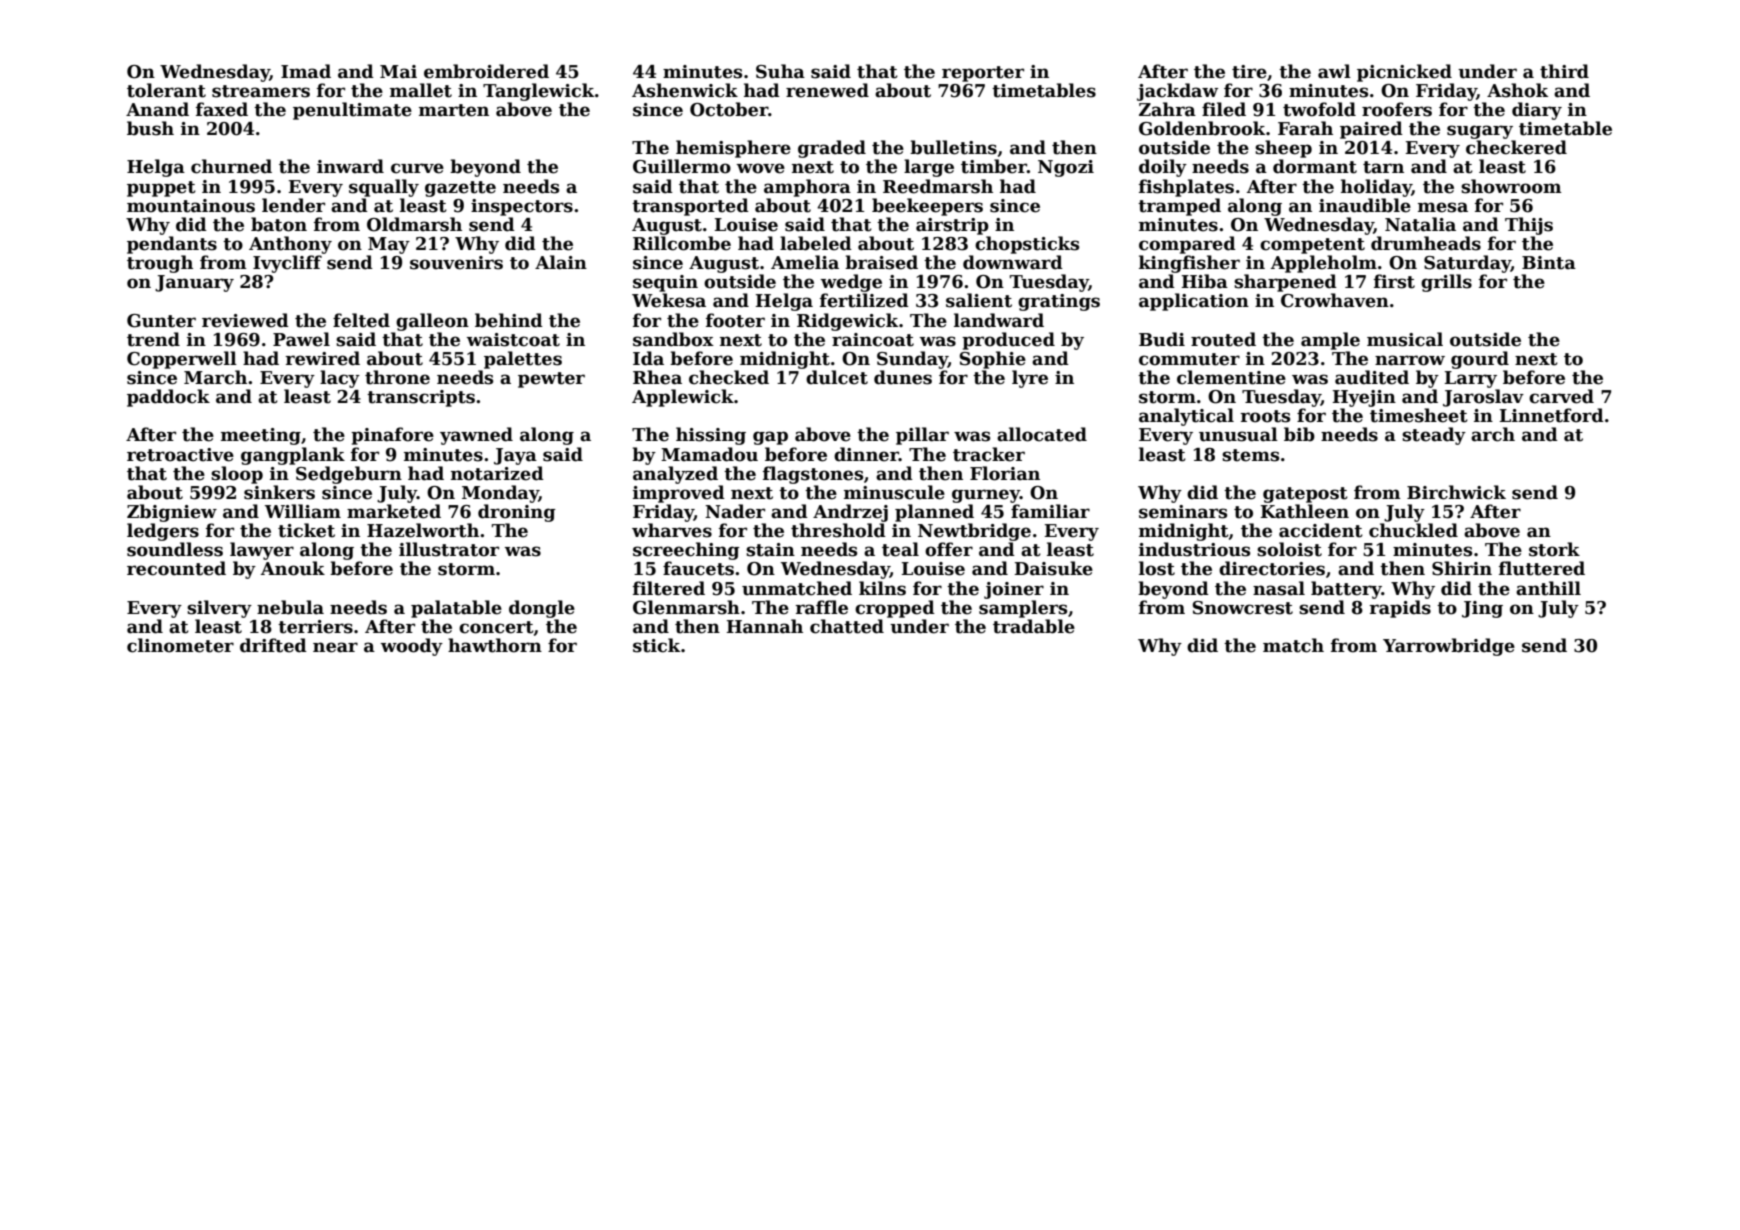 Image resolution: width=1740 pixels, height=1230 pixels. What do you see at coordinates (1249, 72) in the page?
I see `tire` at bounding box center [1249, 72].
